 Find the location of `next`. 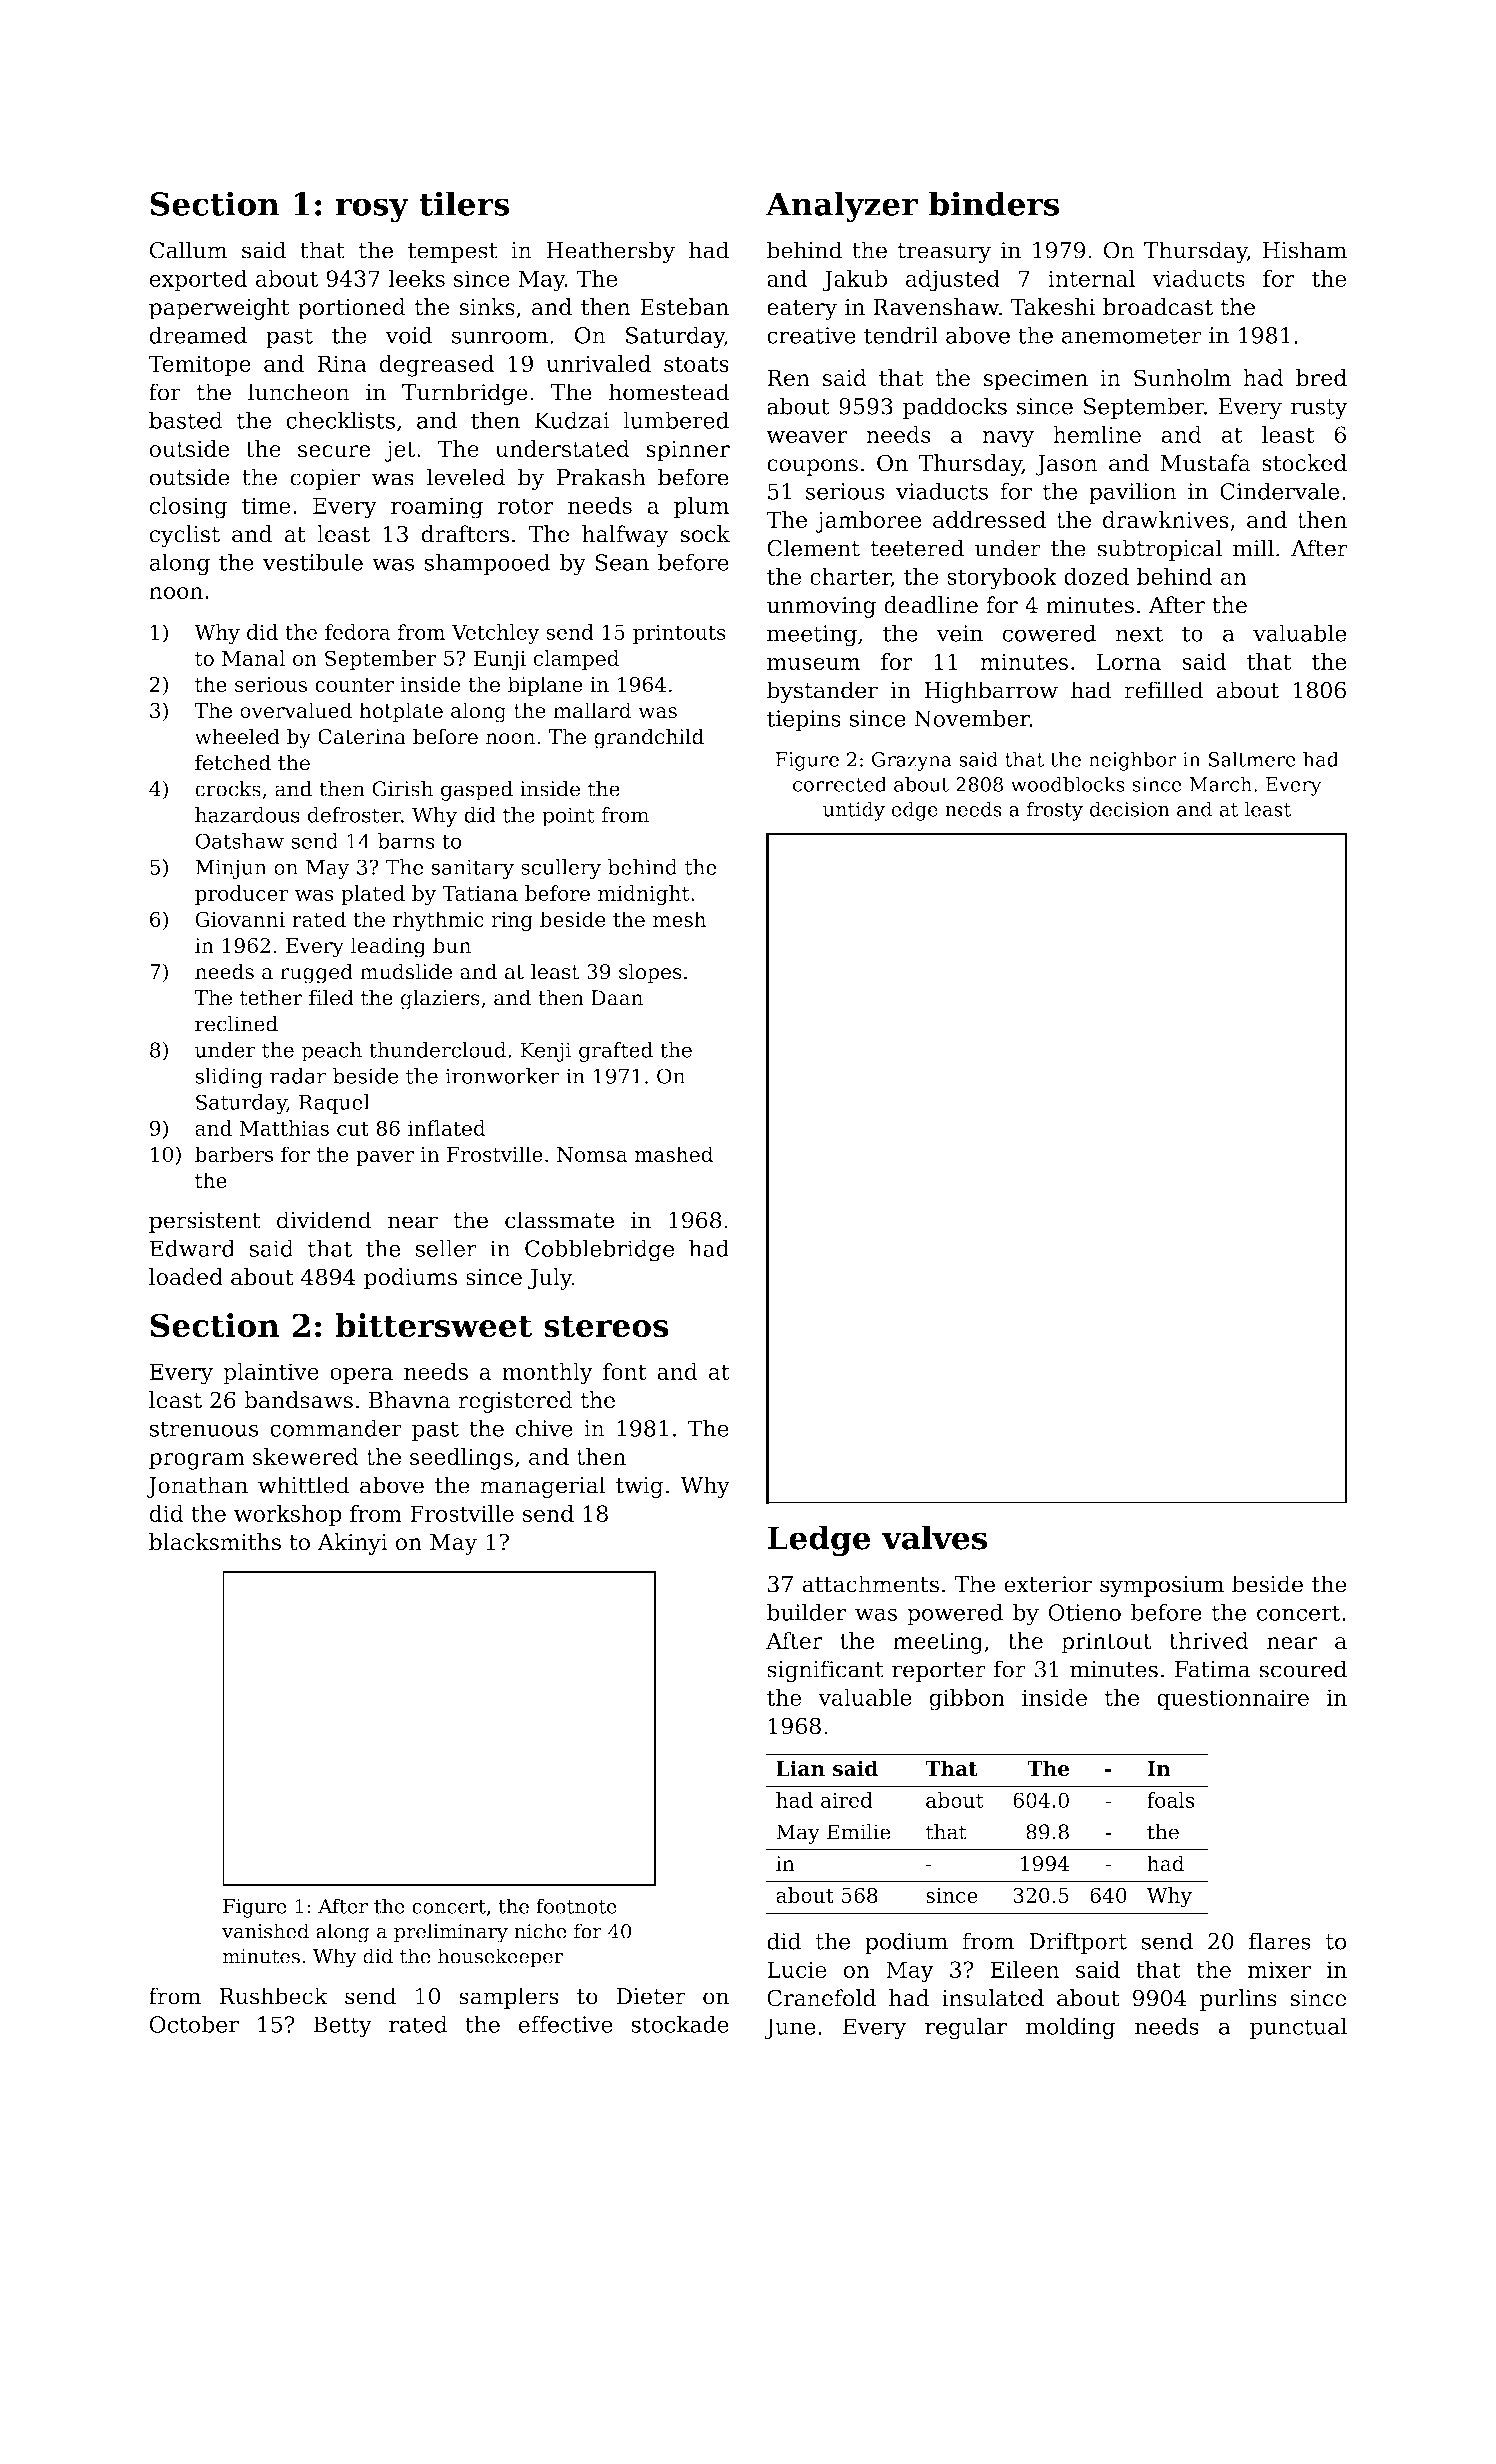

next is located at coordinates (1139, 634).
